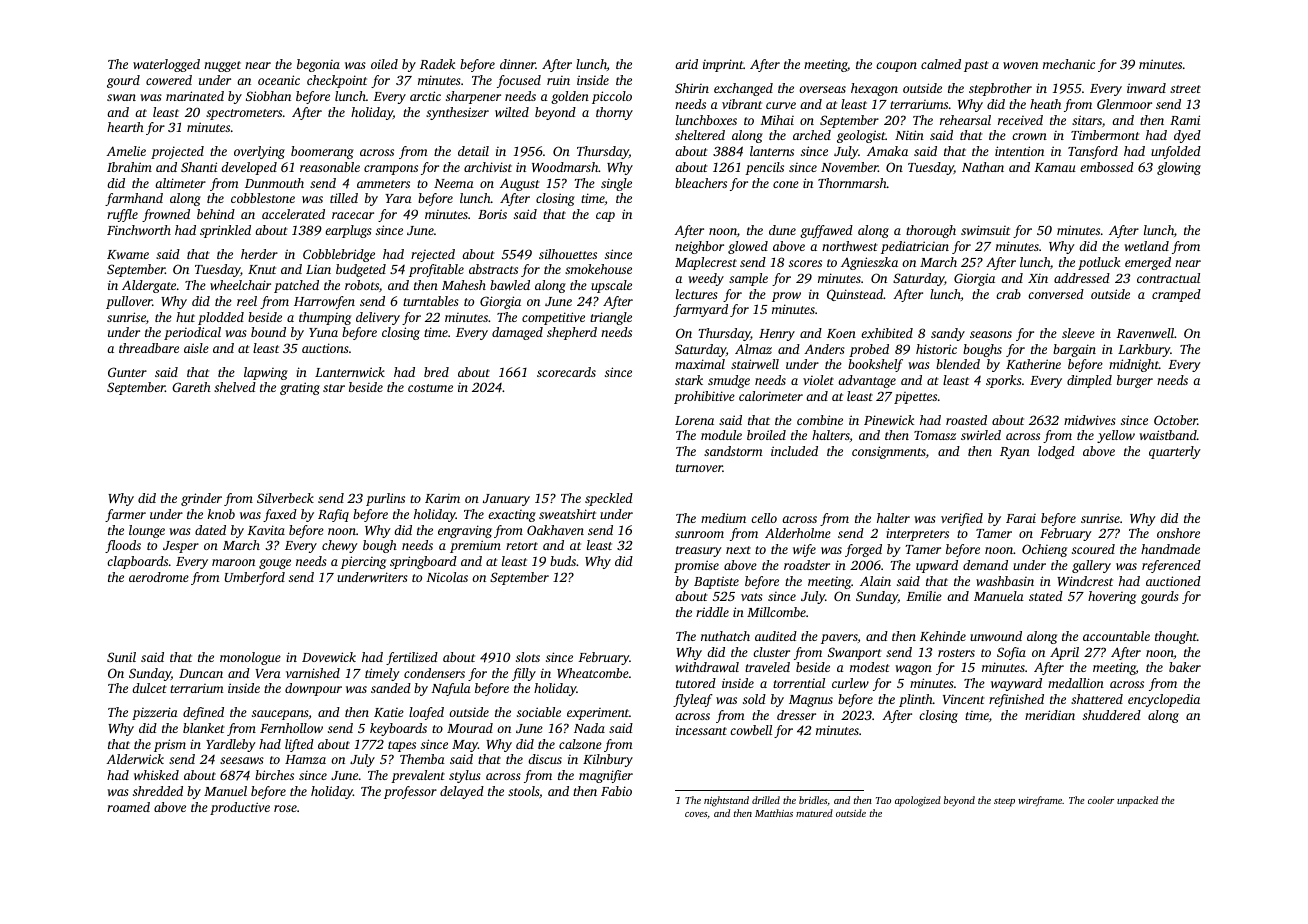 The image size is (1308, 924). I want to click on Radek, so click(437, 64).
